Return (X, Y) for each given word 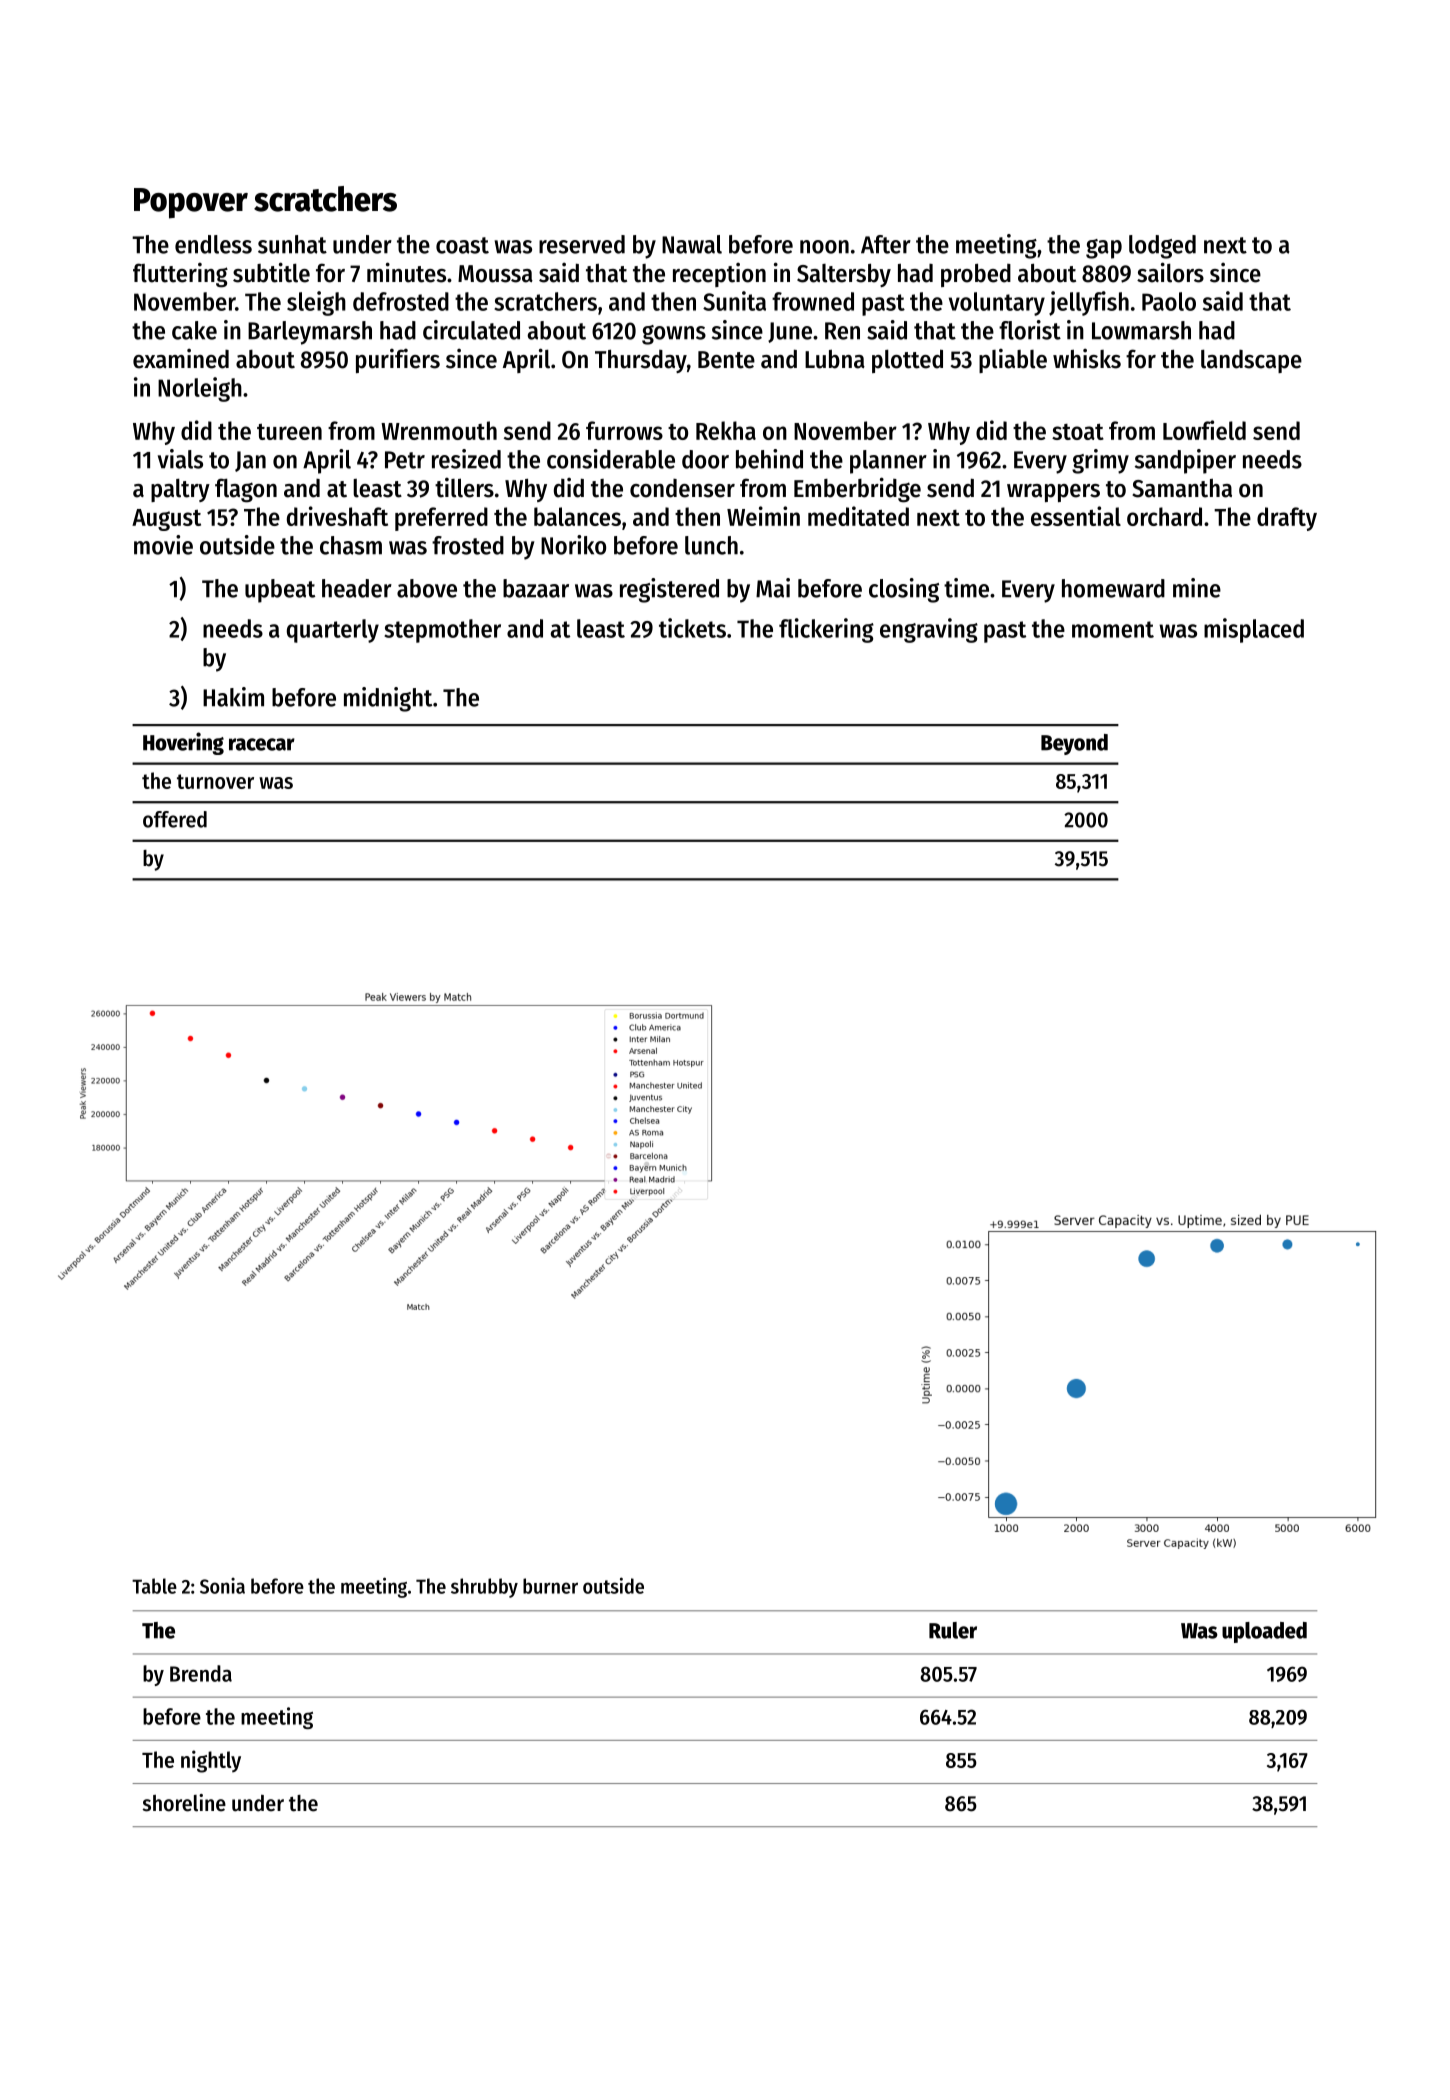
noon (824, 247)
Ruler (953, 1630)
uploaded (1264, 1632)
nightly (211, 1761)
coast (462, 245)
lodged (1162, 247)
